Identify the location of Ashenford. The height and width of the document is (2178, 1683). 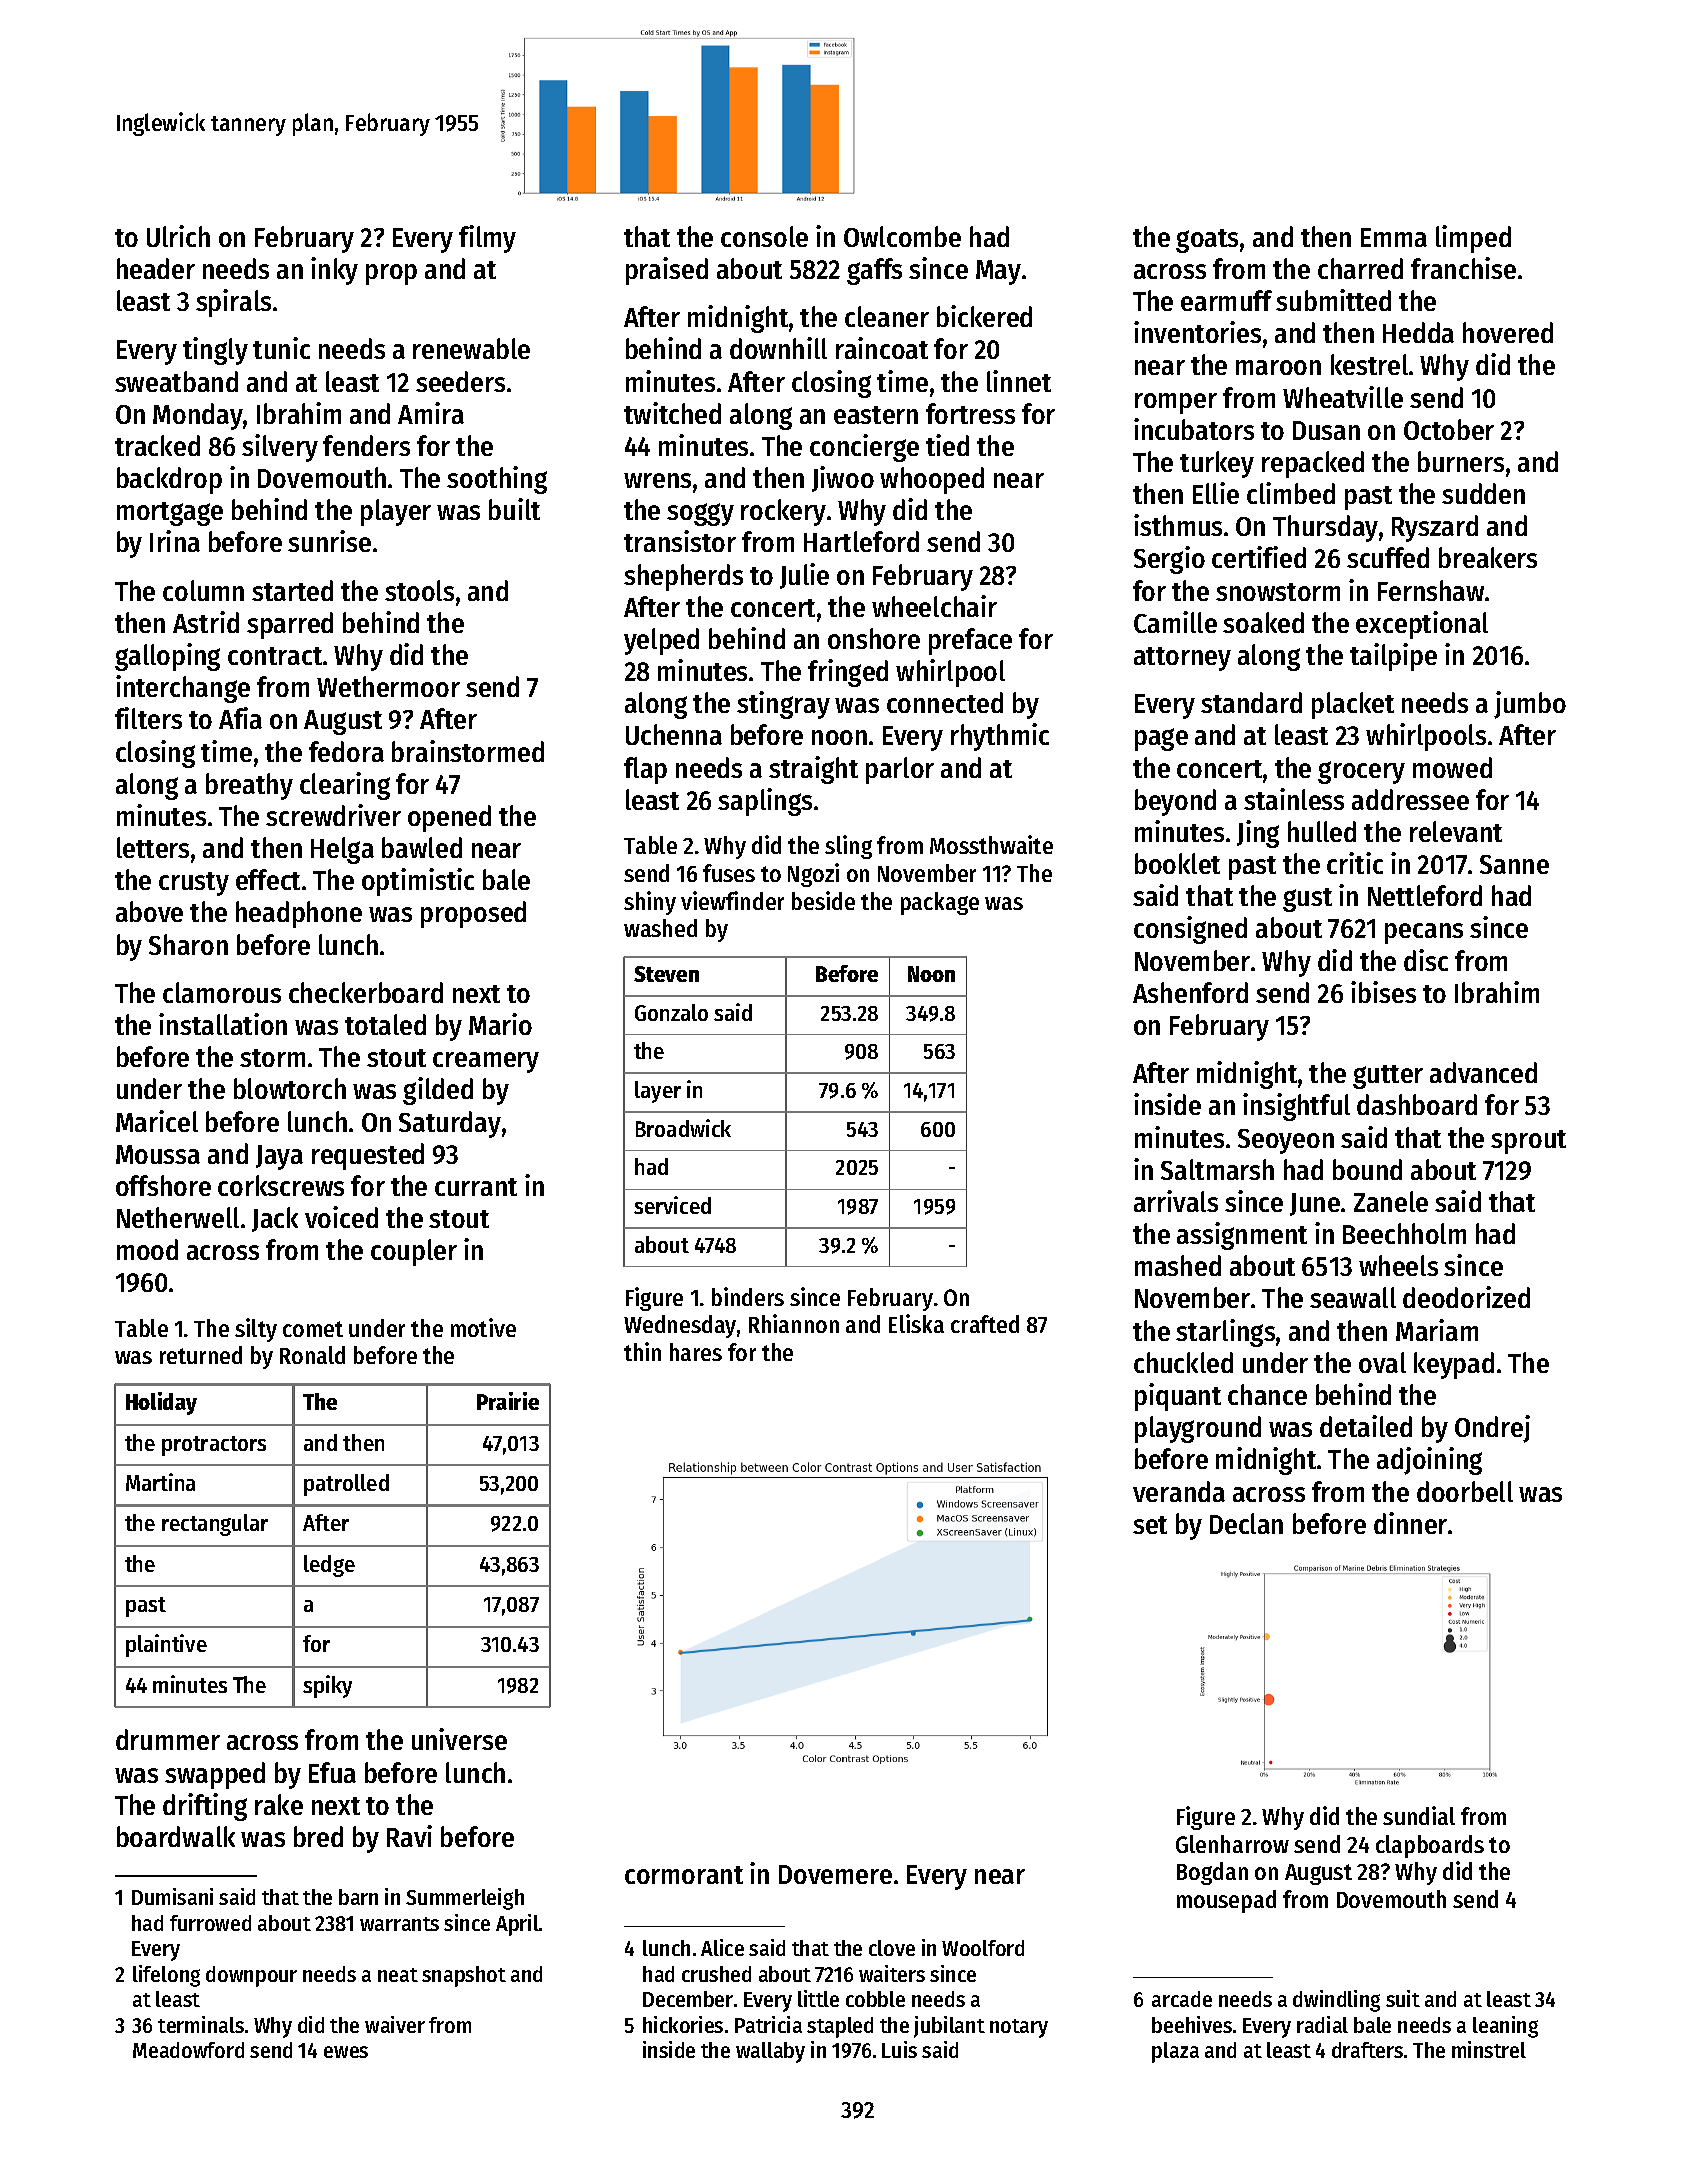
(1190, 992).
